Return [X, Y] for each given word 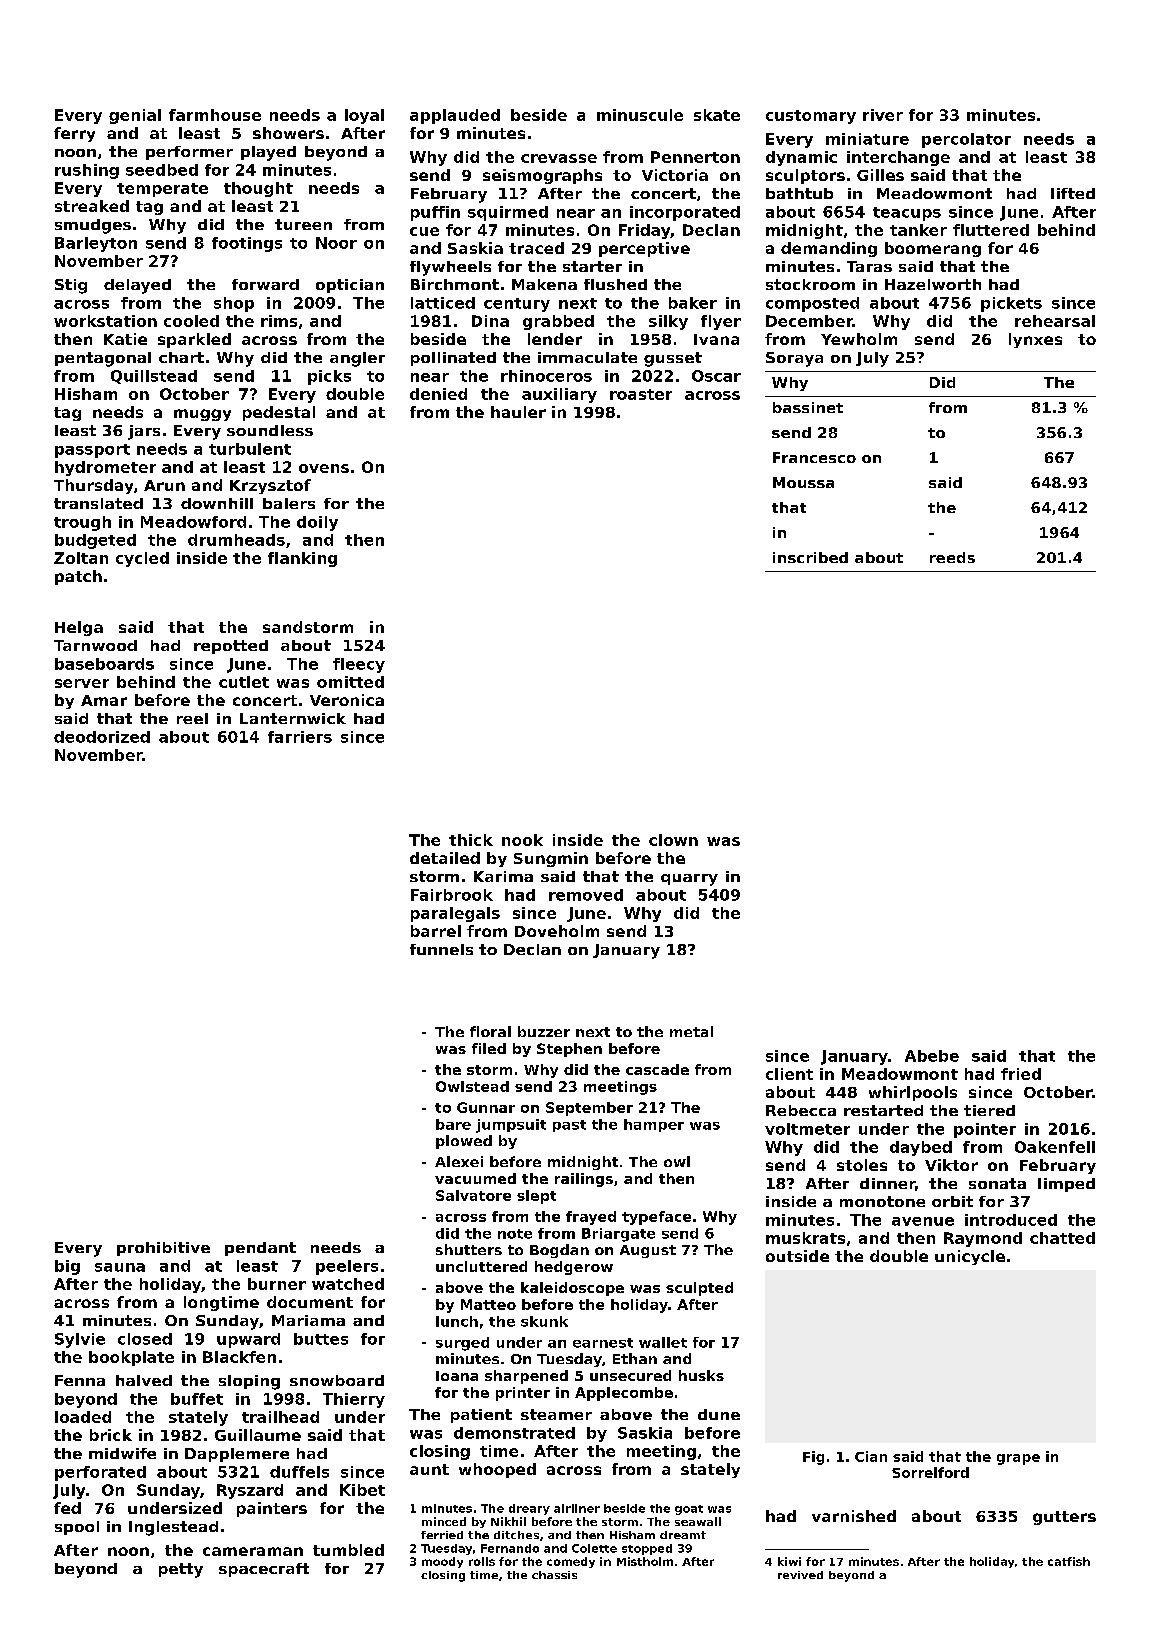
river [883, 115]
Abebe [932, 1056]
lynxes [1035, 340]
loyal [364, 116]
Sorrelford [930, 1472]
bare [453, 1124]
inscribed [810, 557]
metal [691, 1031]
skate [717, 115]
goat [689, 1510]
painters [272, 1509]
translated [98, 503]
